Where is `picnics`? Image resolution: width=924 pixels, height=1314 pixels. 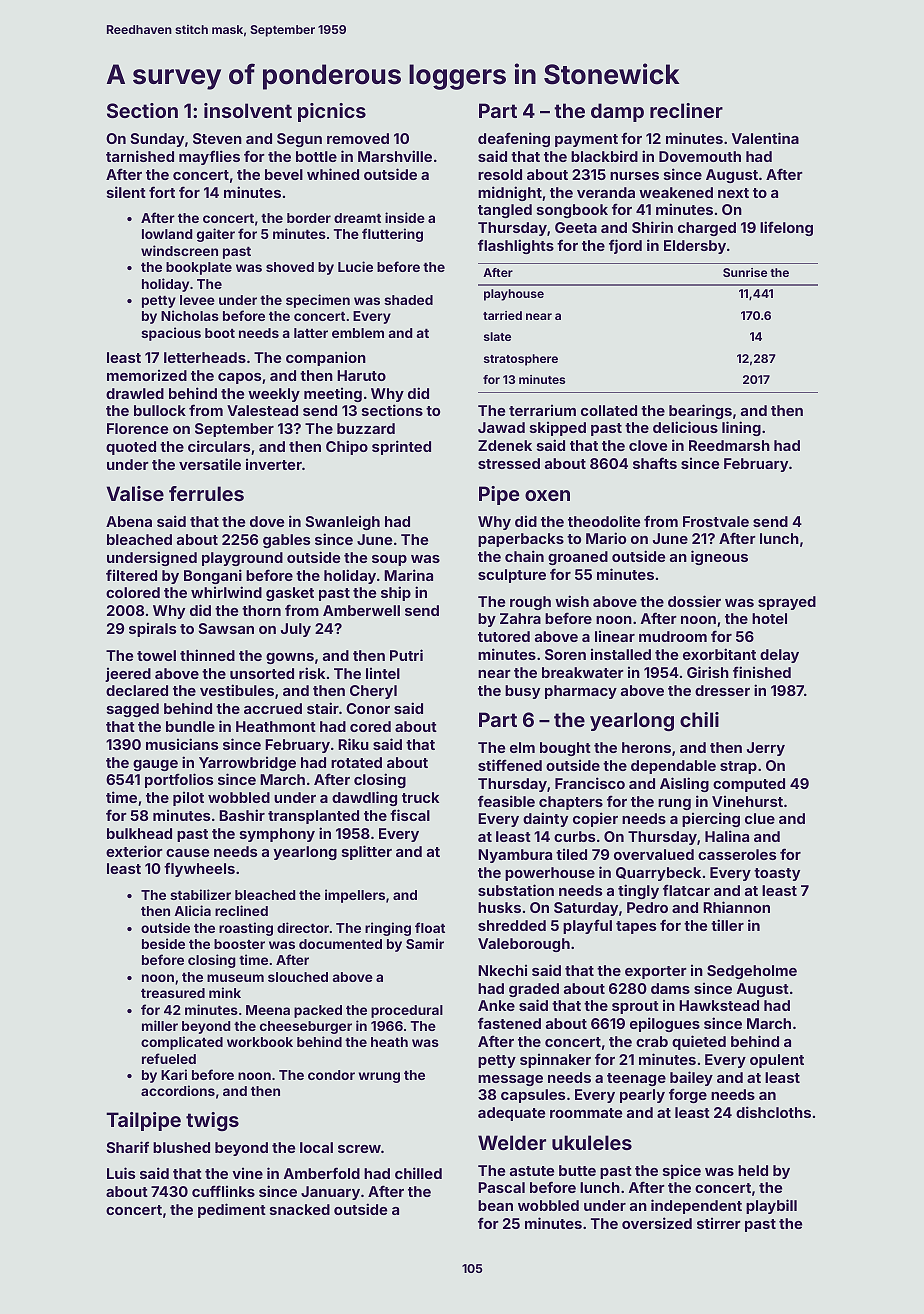
picnics is located at coordinates (332, 112).
